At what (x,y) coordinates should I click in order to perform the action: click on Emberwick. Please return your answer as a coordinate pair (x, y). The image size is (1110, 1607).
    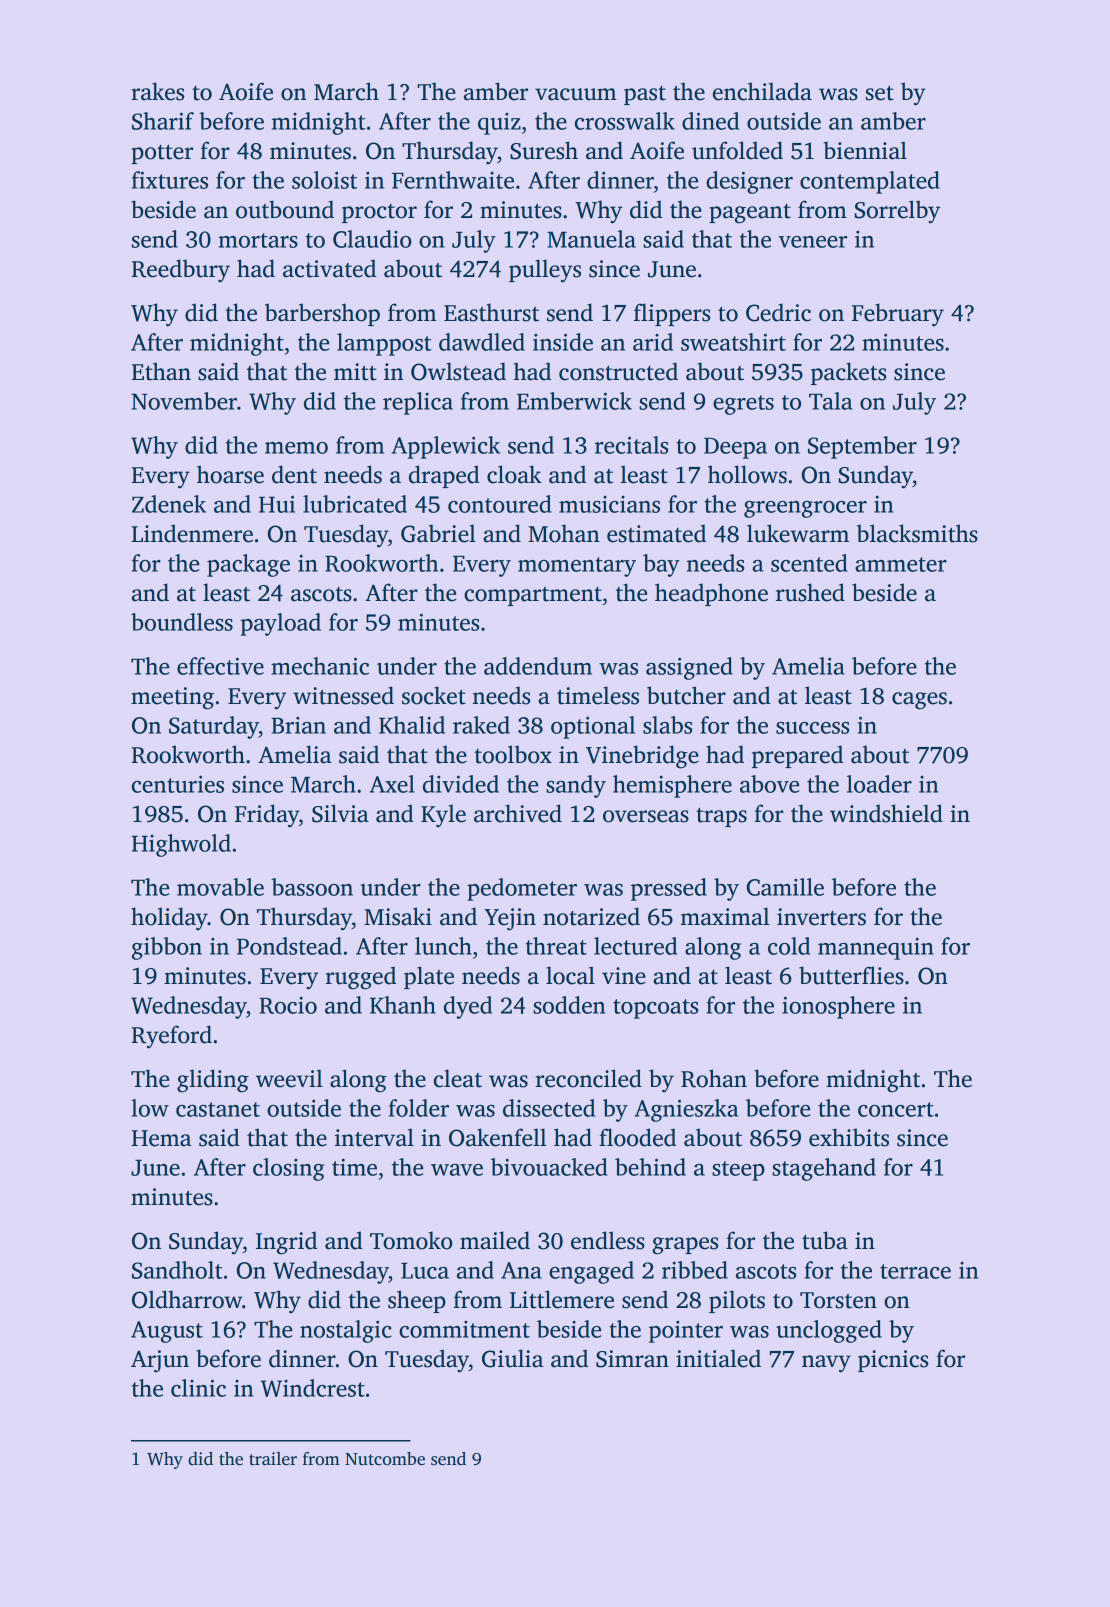
    Looking at the image, I should click on (574, 401).
